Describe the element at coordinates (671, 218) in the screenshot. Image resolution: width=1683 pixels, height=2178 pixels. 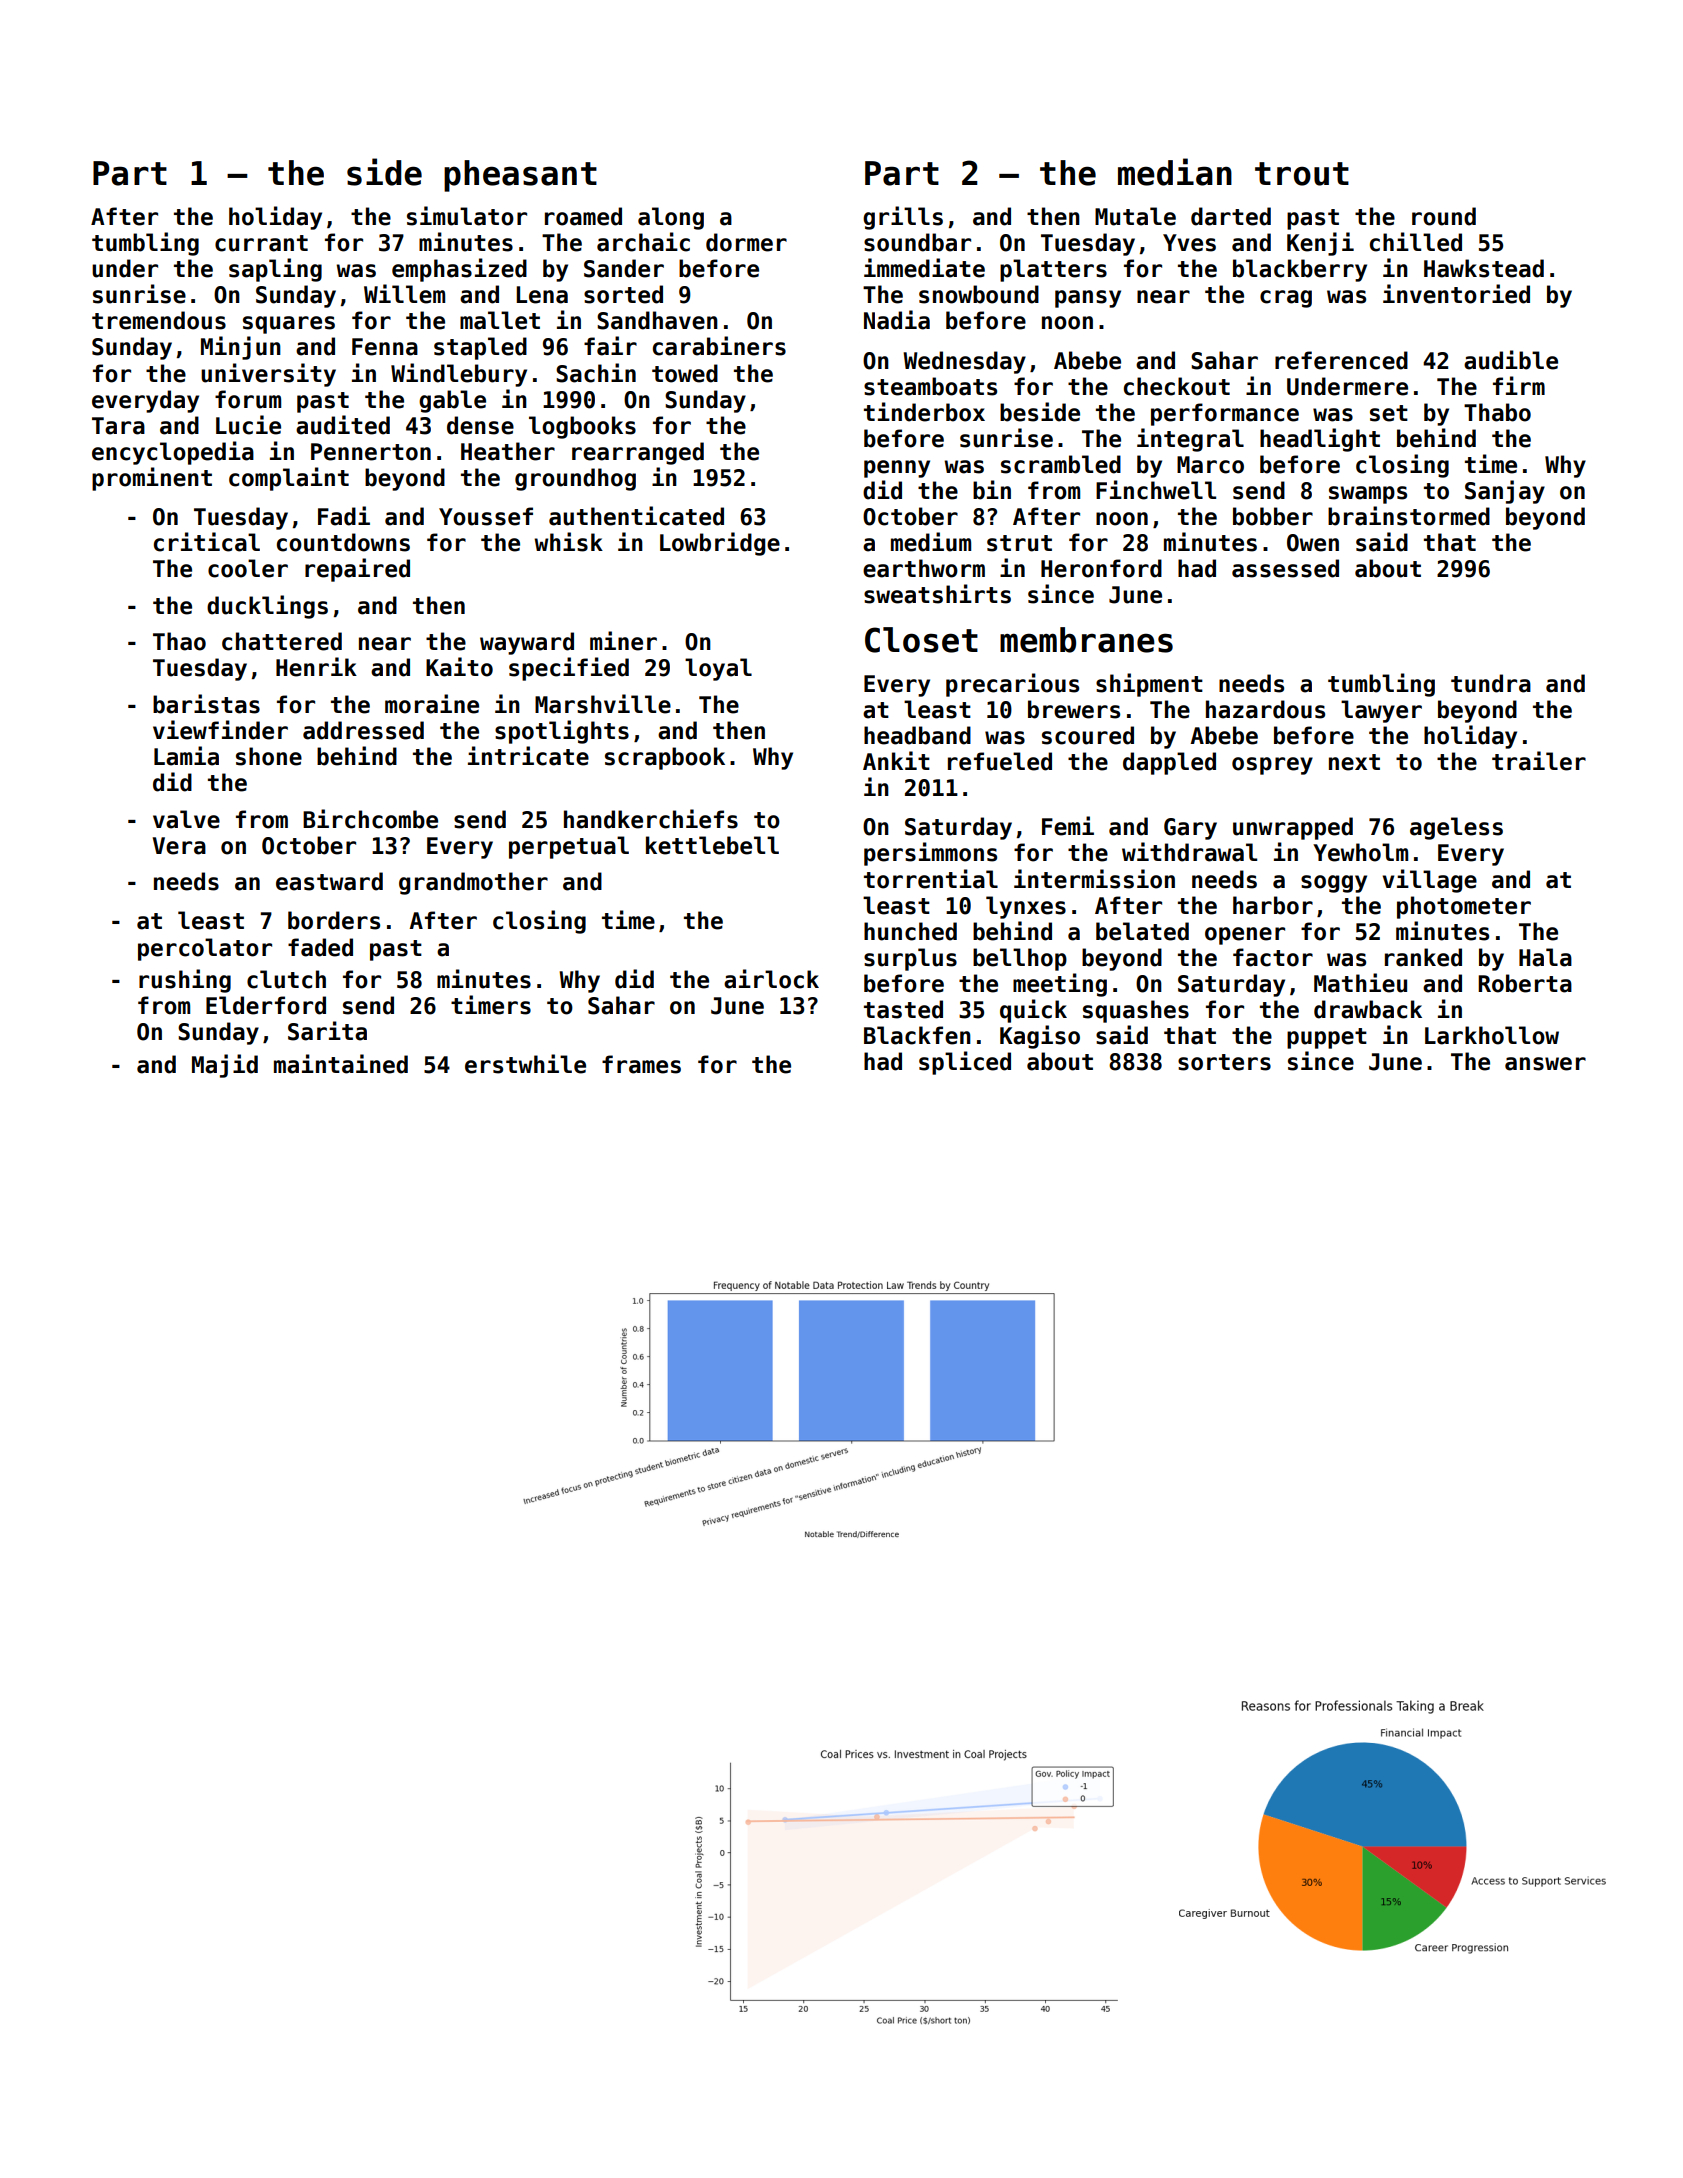
I see `along` at that location.
